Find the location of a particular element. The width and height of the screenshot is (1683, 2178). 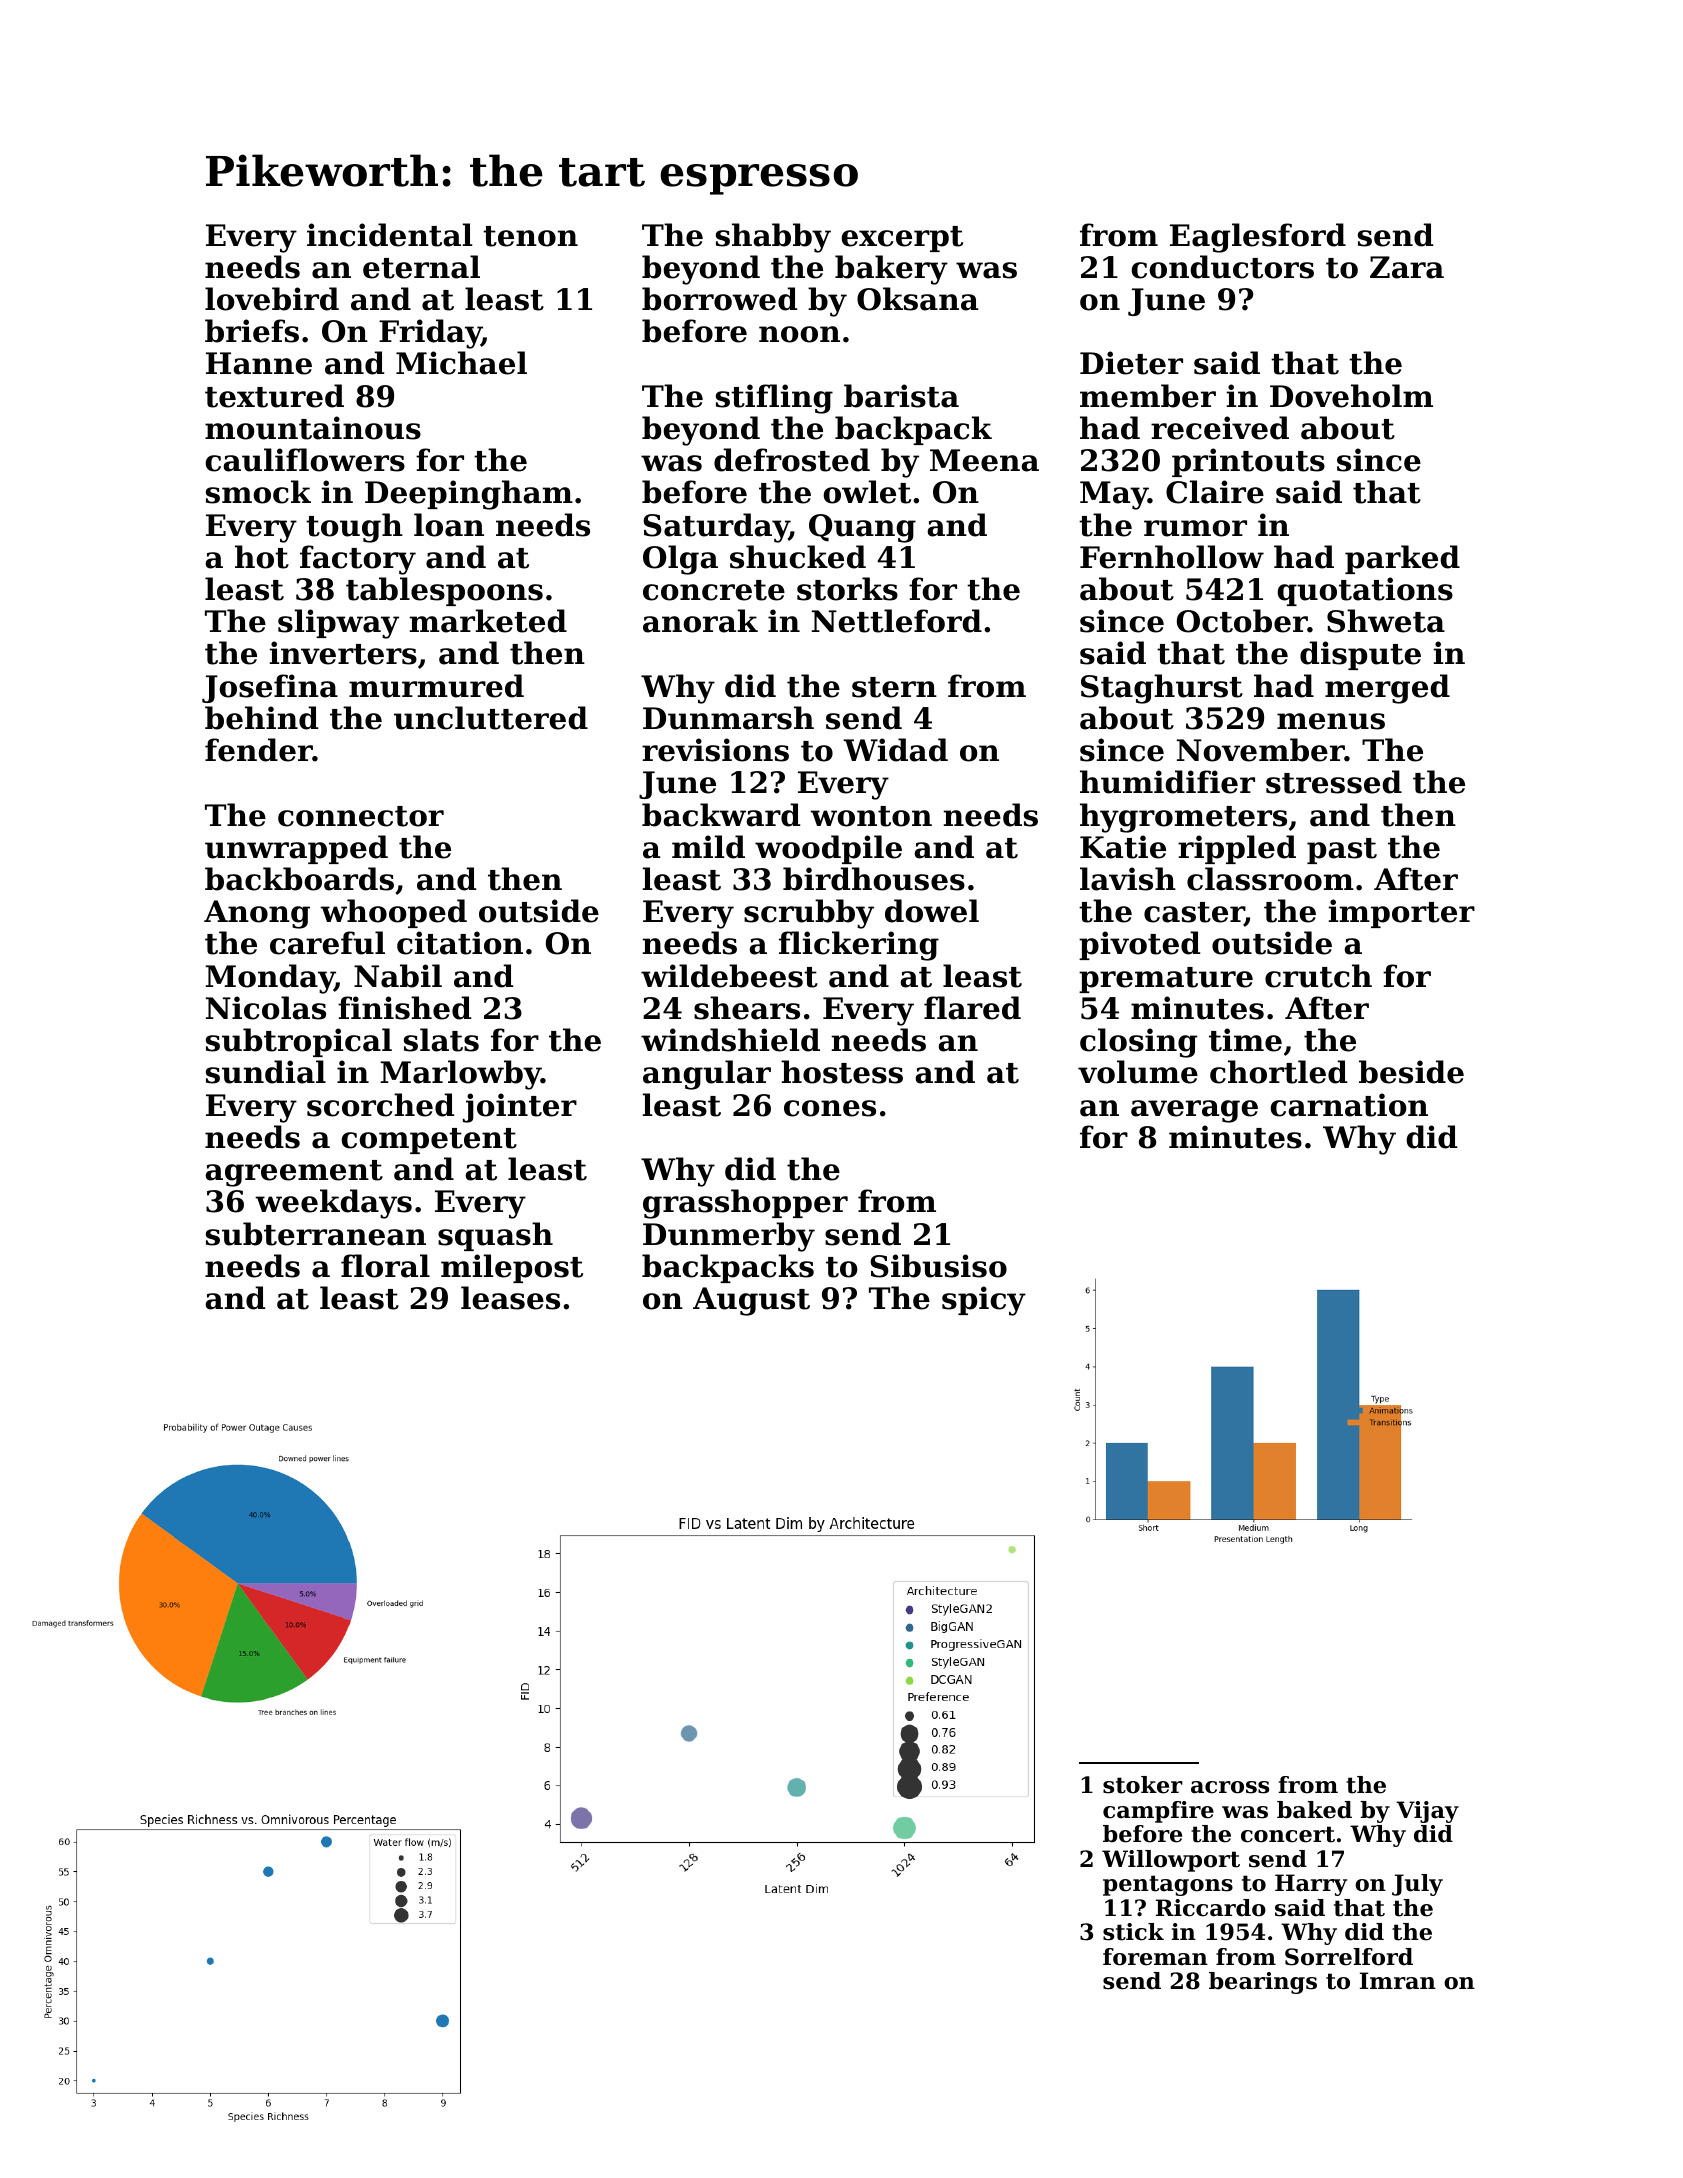

grasshopper is located at coordinates (745, 1204).
